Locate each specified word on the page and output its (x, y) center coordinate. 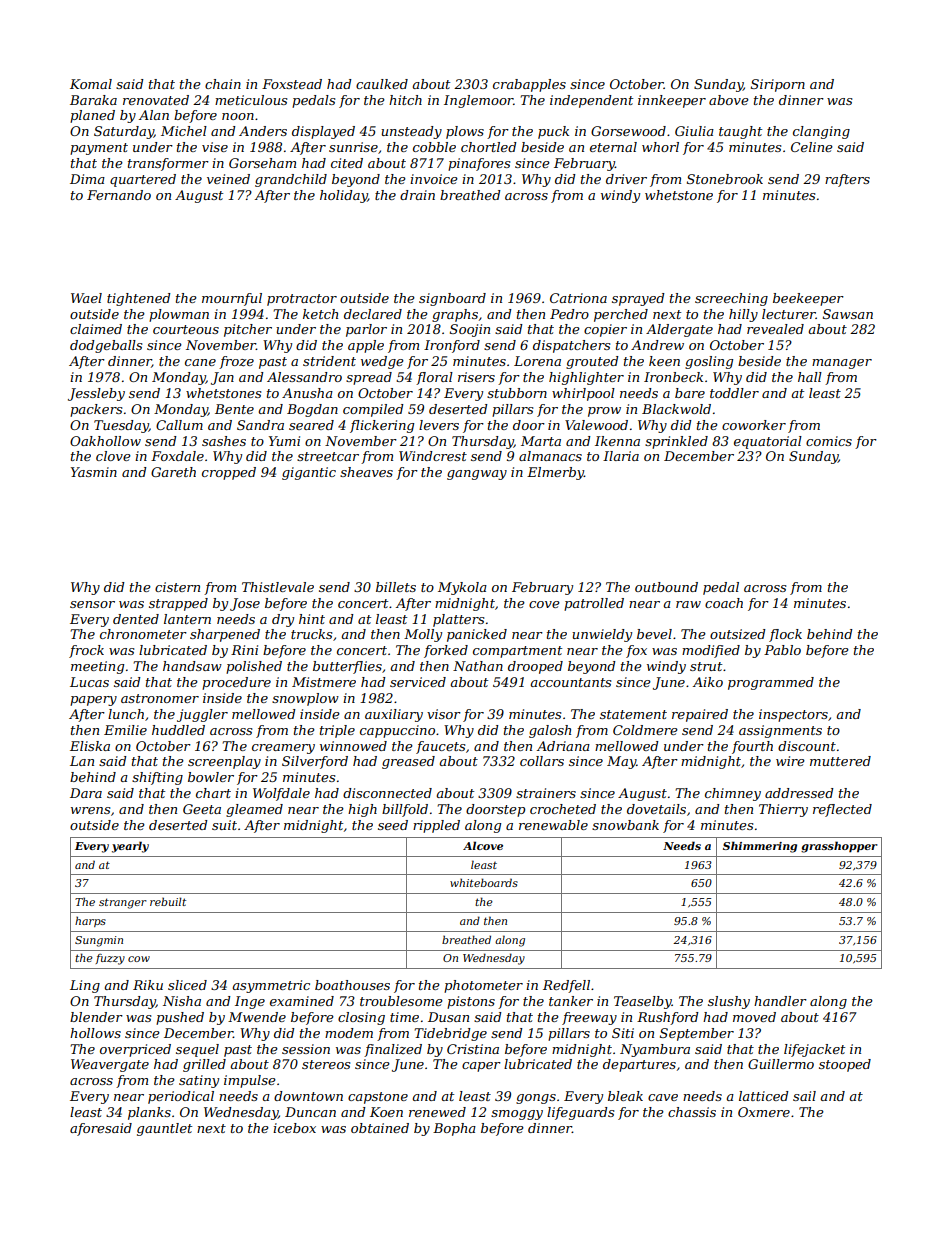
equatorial (768, 442)
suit (224, 825)
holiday (344, 196)
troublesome (401, 1001)
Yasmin (94, 472)
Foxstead (292, 84)
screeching (731, 299)
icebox (294, 1128)
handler (780, 1001)
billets (396, 587)
